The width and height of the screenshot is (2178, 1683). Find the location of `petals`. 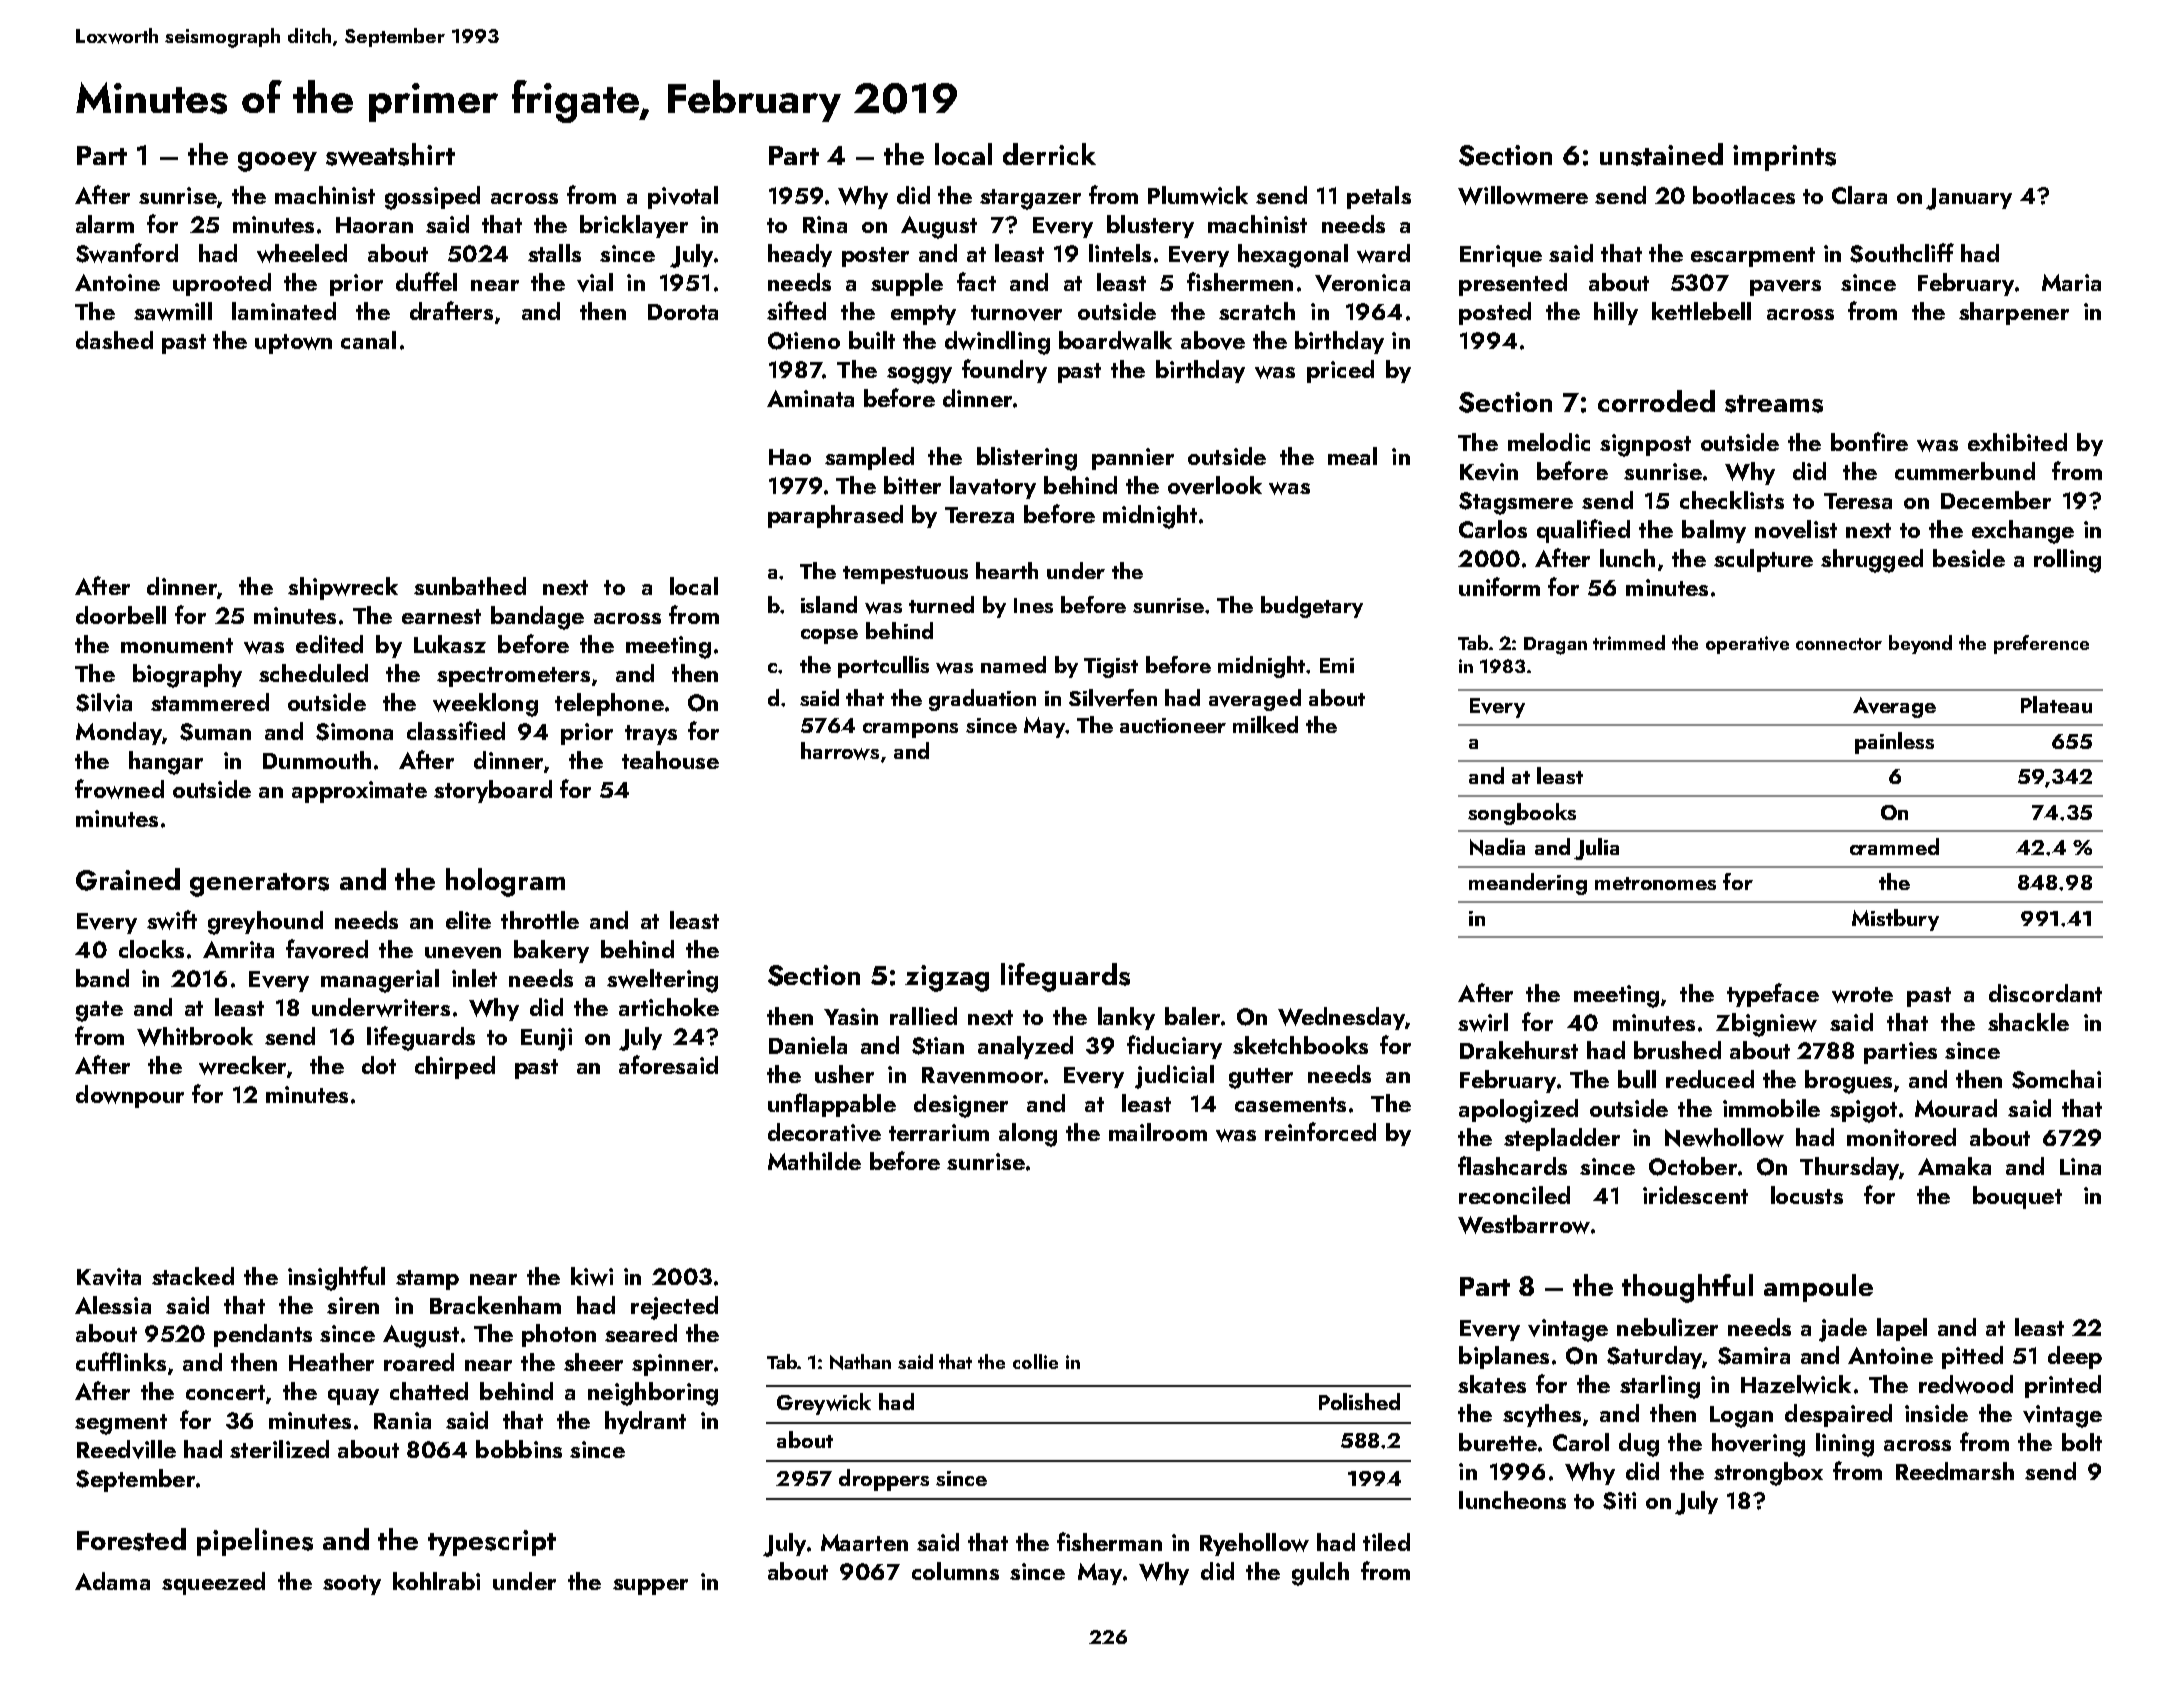

petals is located at coordinates (1379, 197).
